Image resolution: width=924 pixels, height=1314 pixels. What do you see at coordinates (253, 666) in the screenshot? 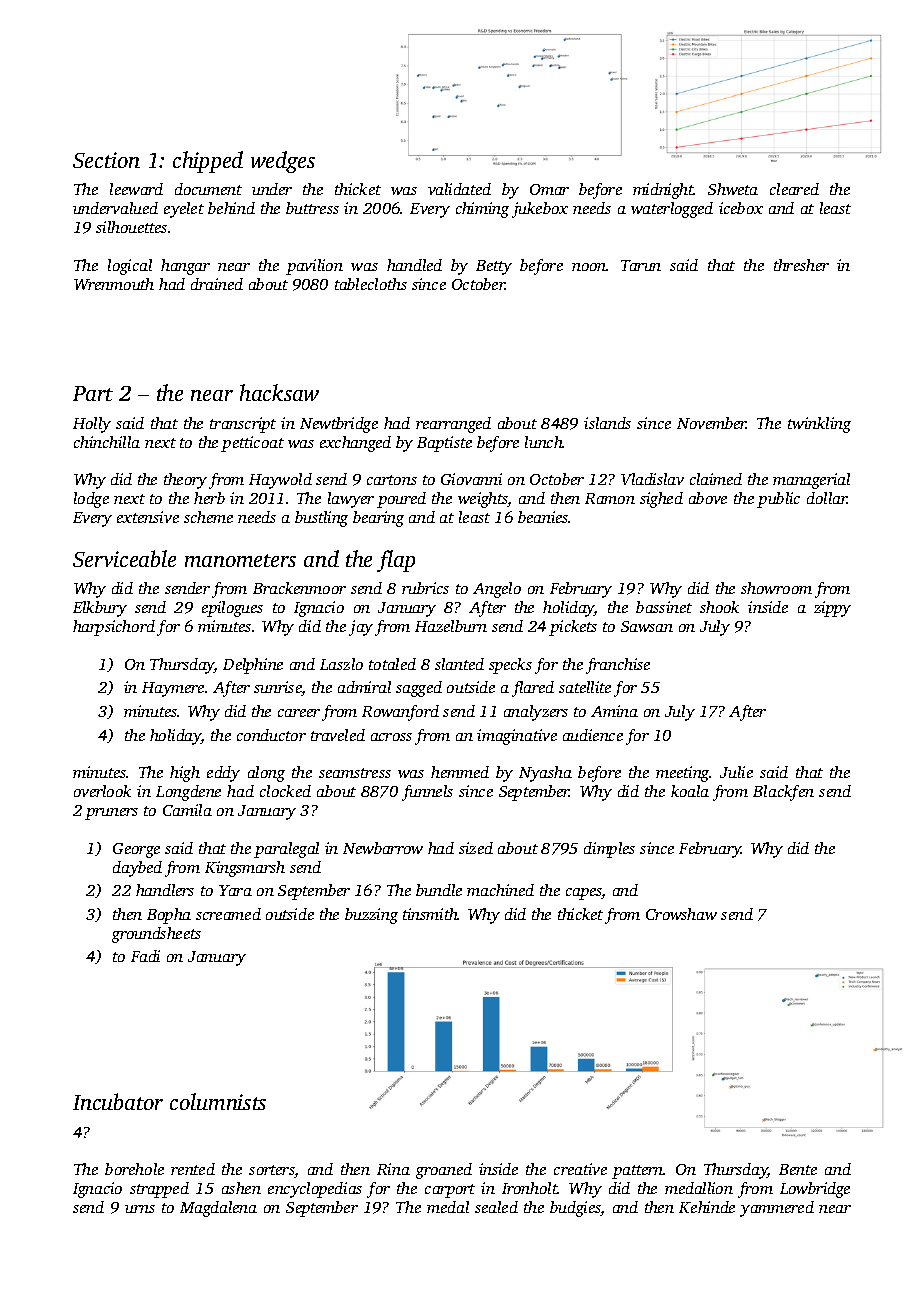
I see `Delphine` at bounding box center [253, 666].
